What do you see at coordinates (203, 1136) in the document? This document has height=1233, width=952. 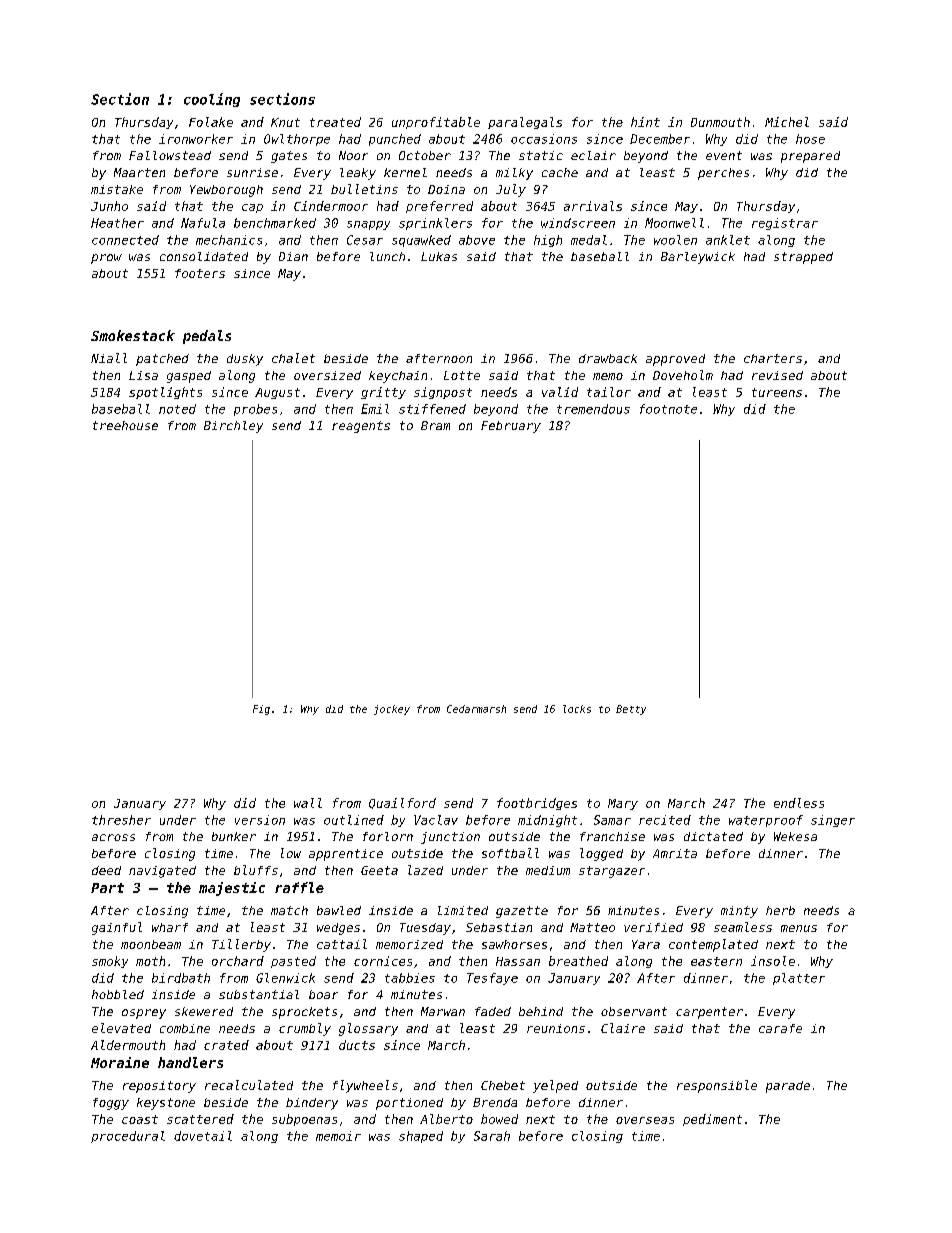 I see `dovetail` at bounding box center [203, 1136].
